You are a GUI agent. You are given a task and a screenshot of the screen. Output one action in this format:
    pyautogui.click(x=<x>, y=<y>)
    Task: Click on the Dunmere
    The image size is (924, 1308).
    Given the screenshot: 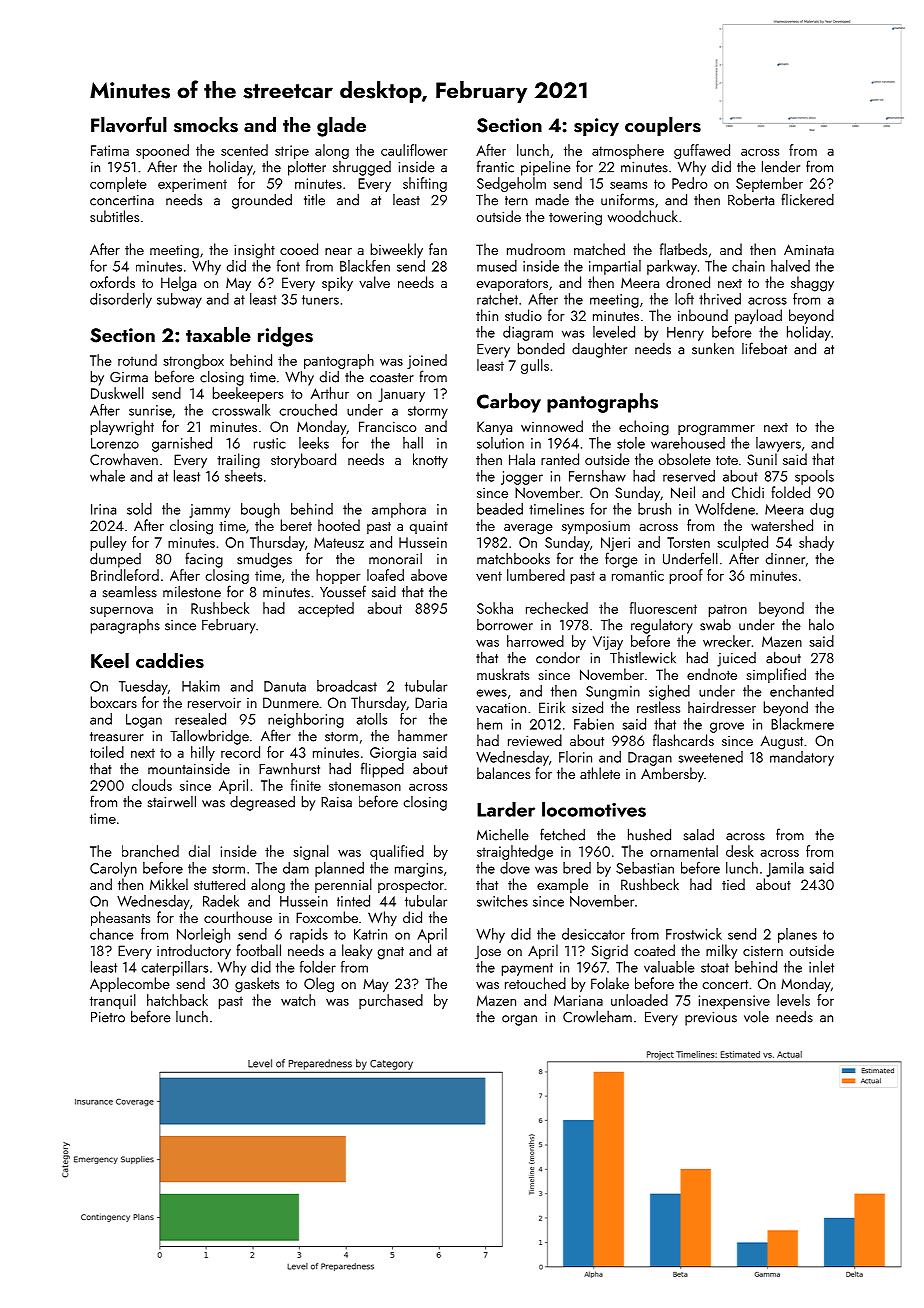 What is the action you would take?
    pyautogui.click(x=291, y=702)
